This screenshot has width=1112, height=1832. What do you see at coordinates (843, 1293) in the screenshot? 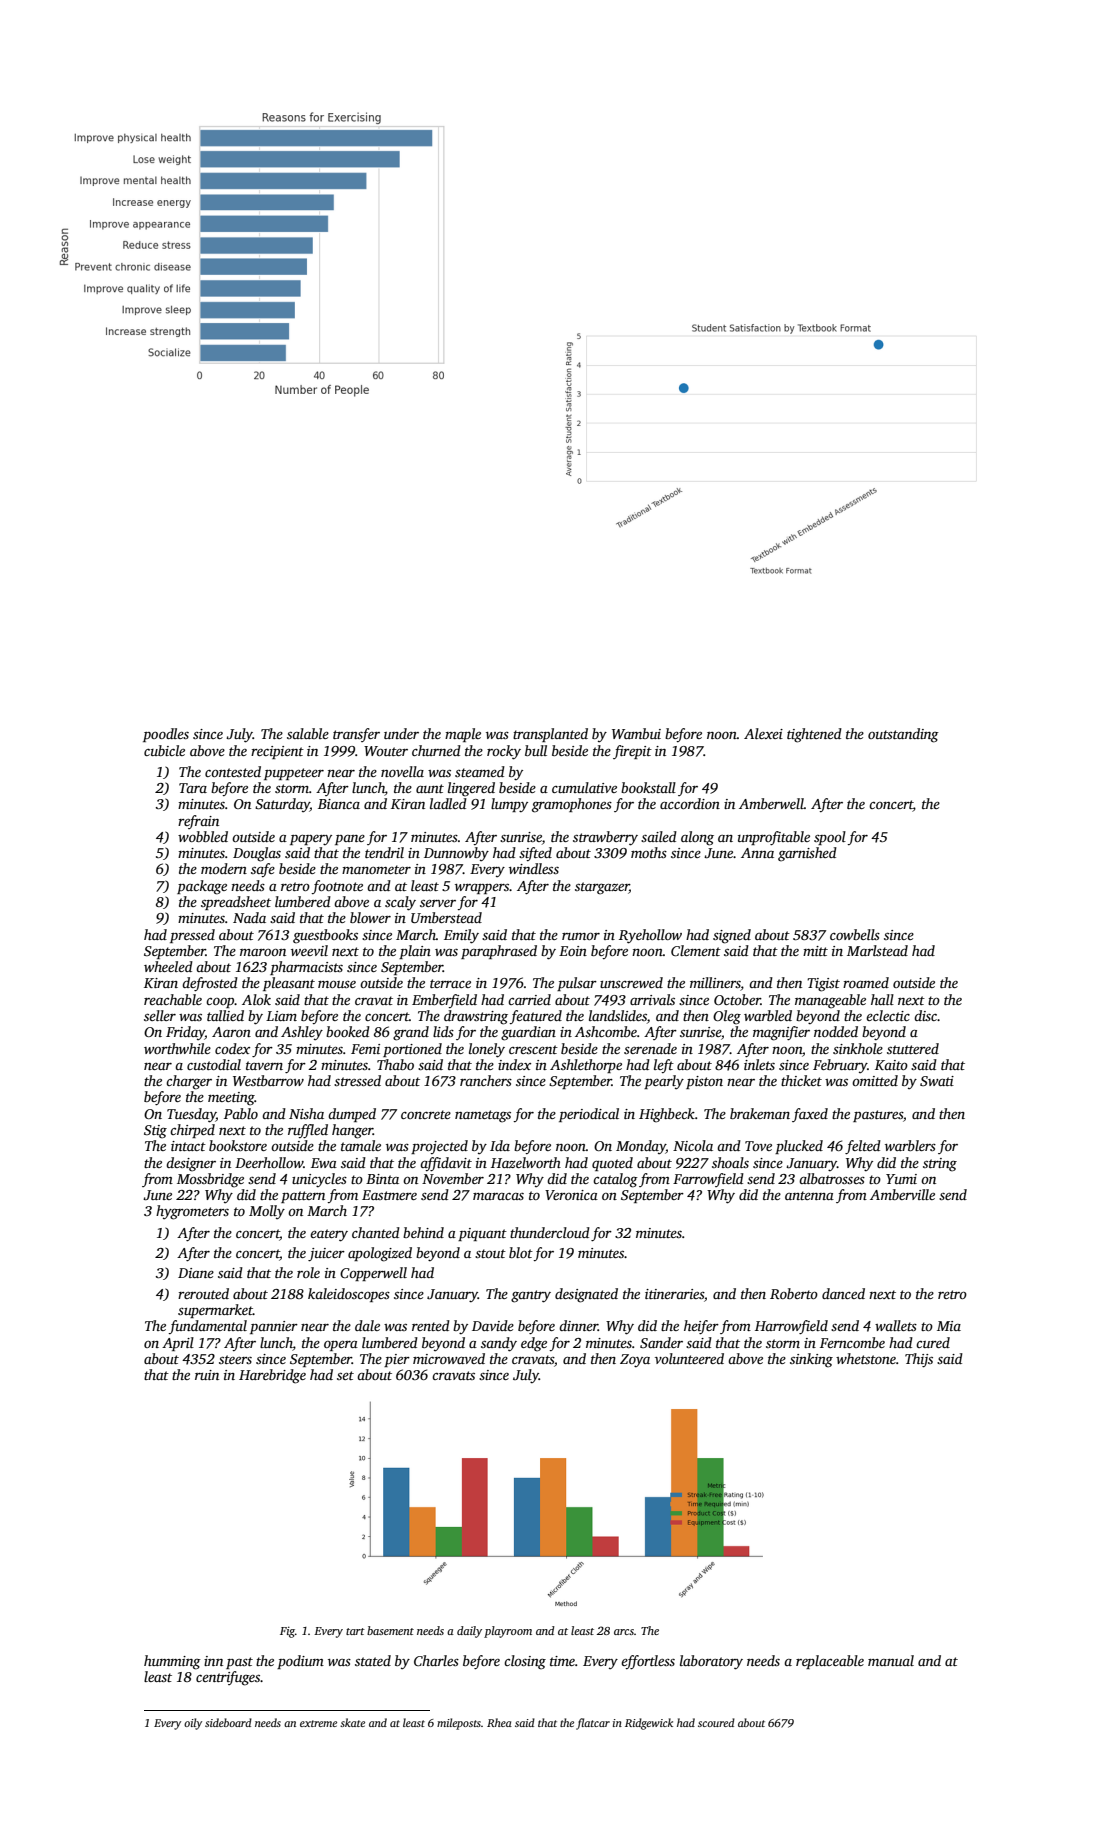
I see `danced` at bounding box center [843, 1293].
